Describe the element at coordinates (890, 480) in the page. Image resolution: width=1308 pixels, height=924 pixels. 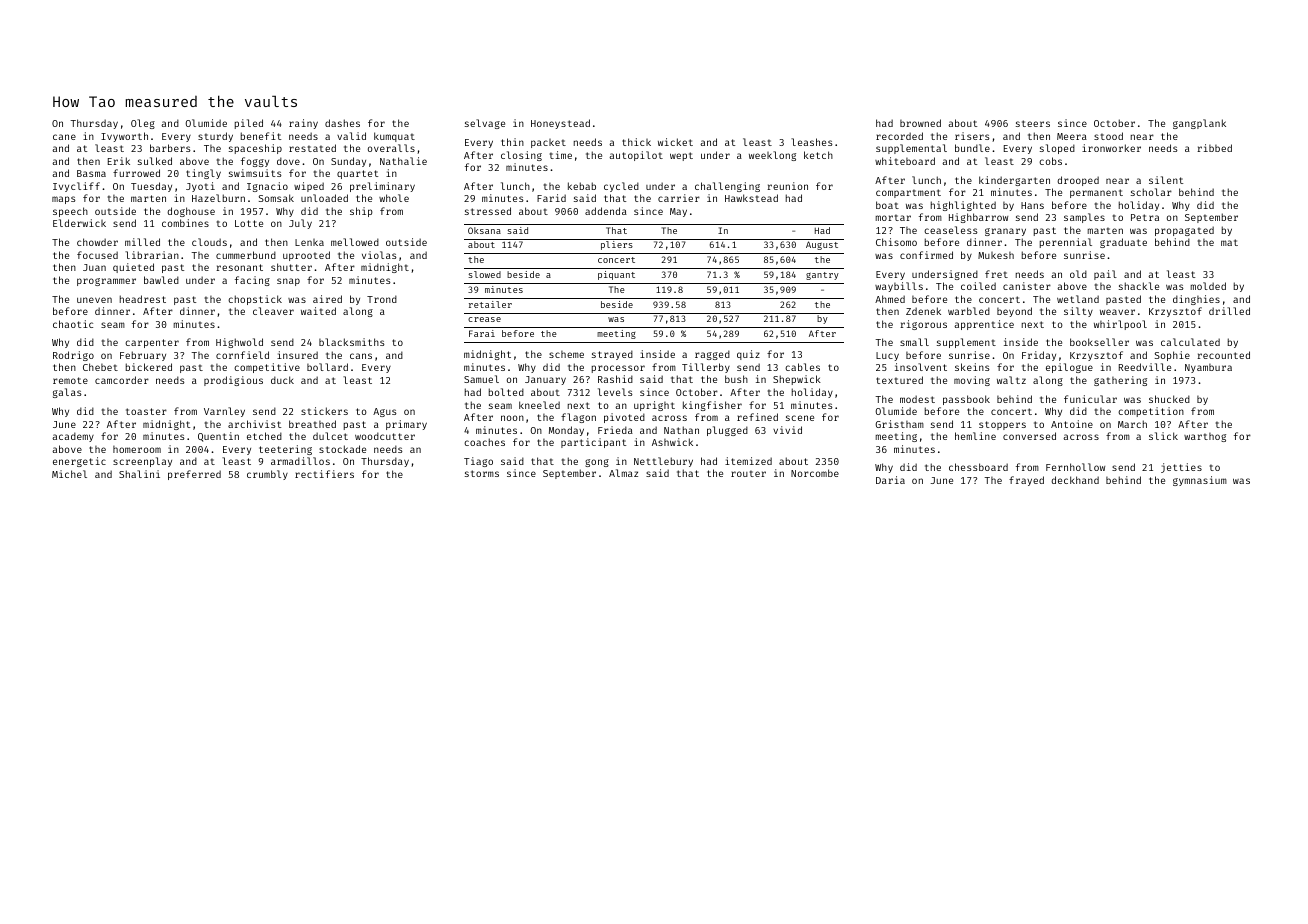
I see `Daria` at that location.
